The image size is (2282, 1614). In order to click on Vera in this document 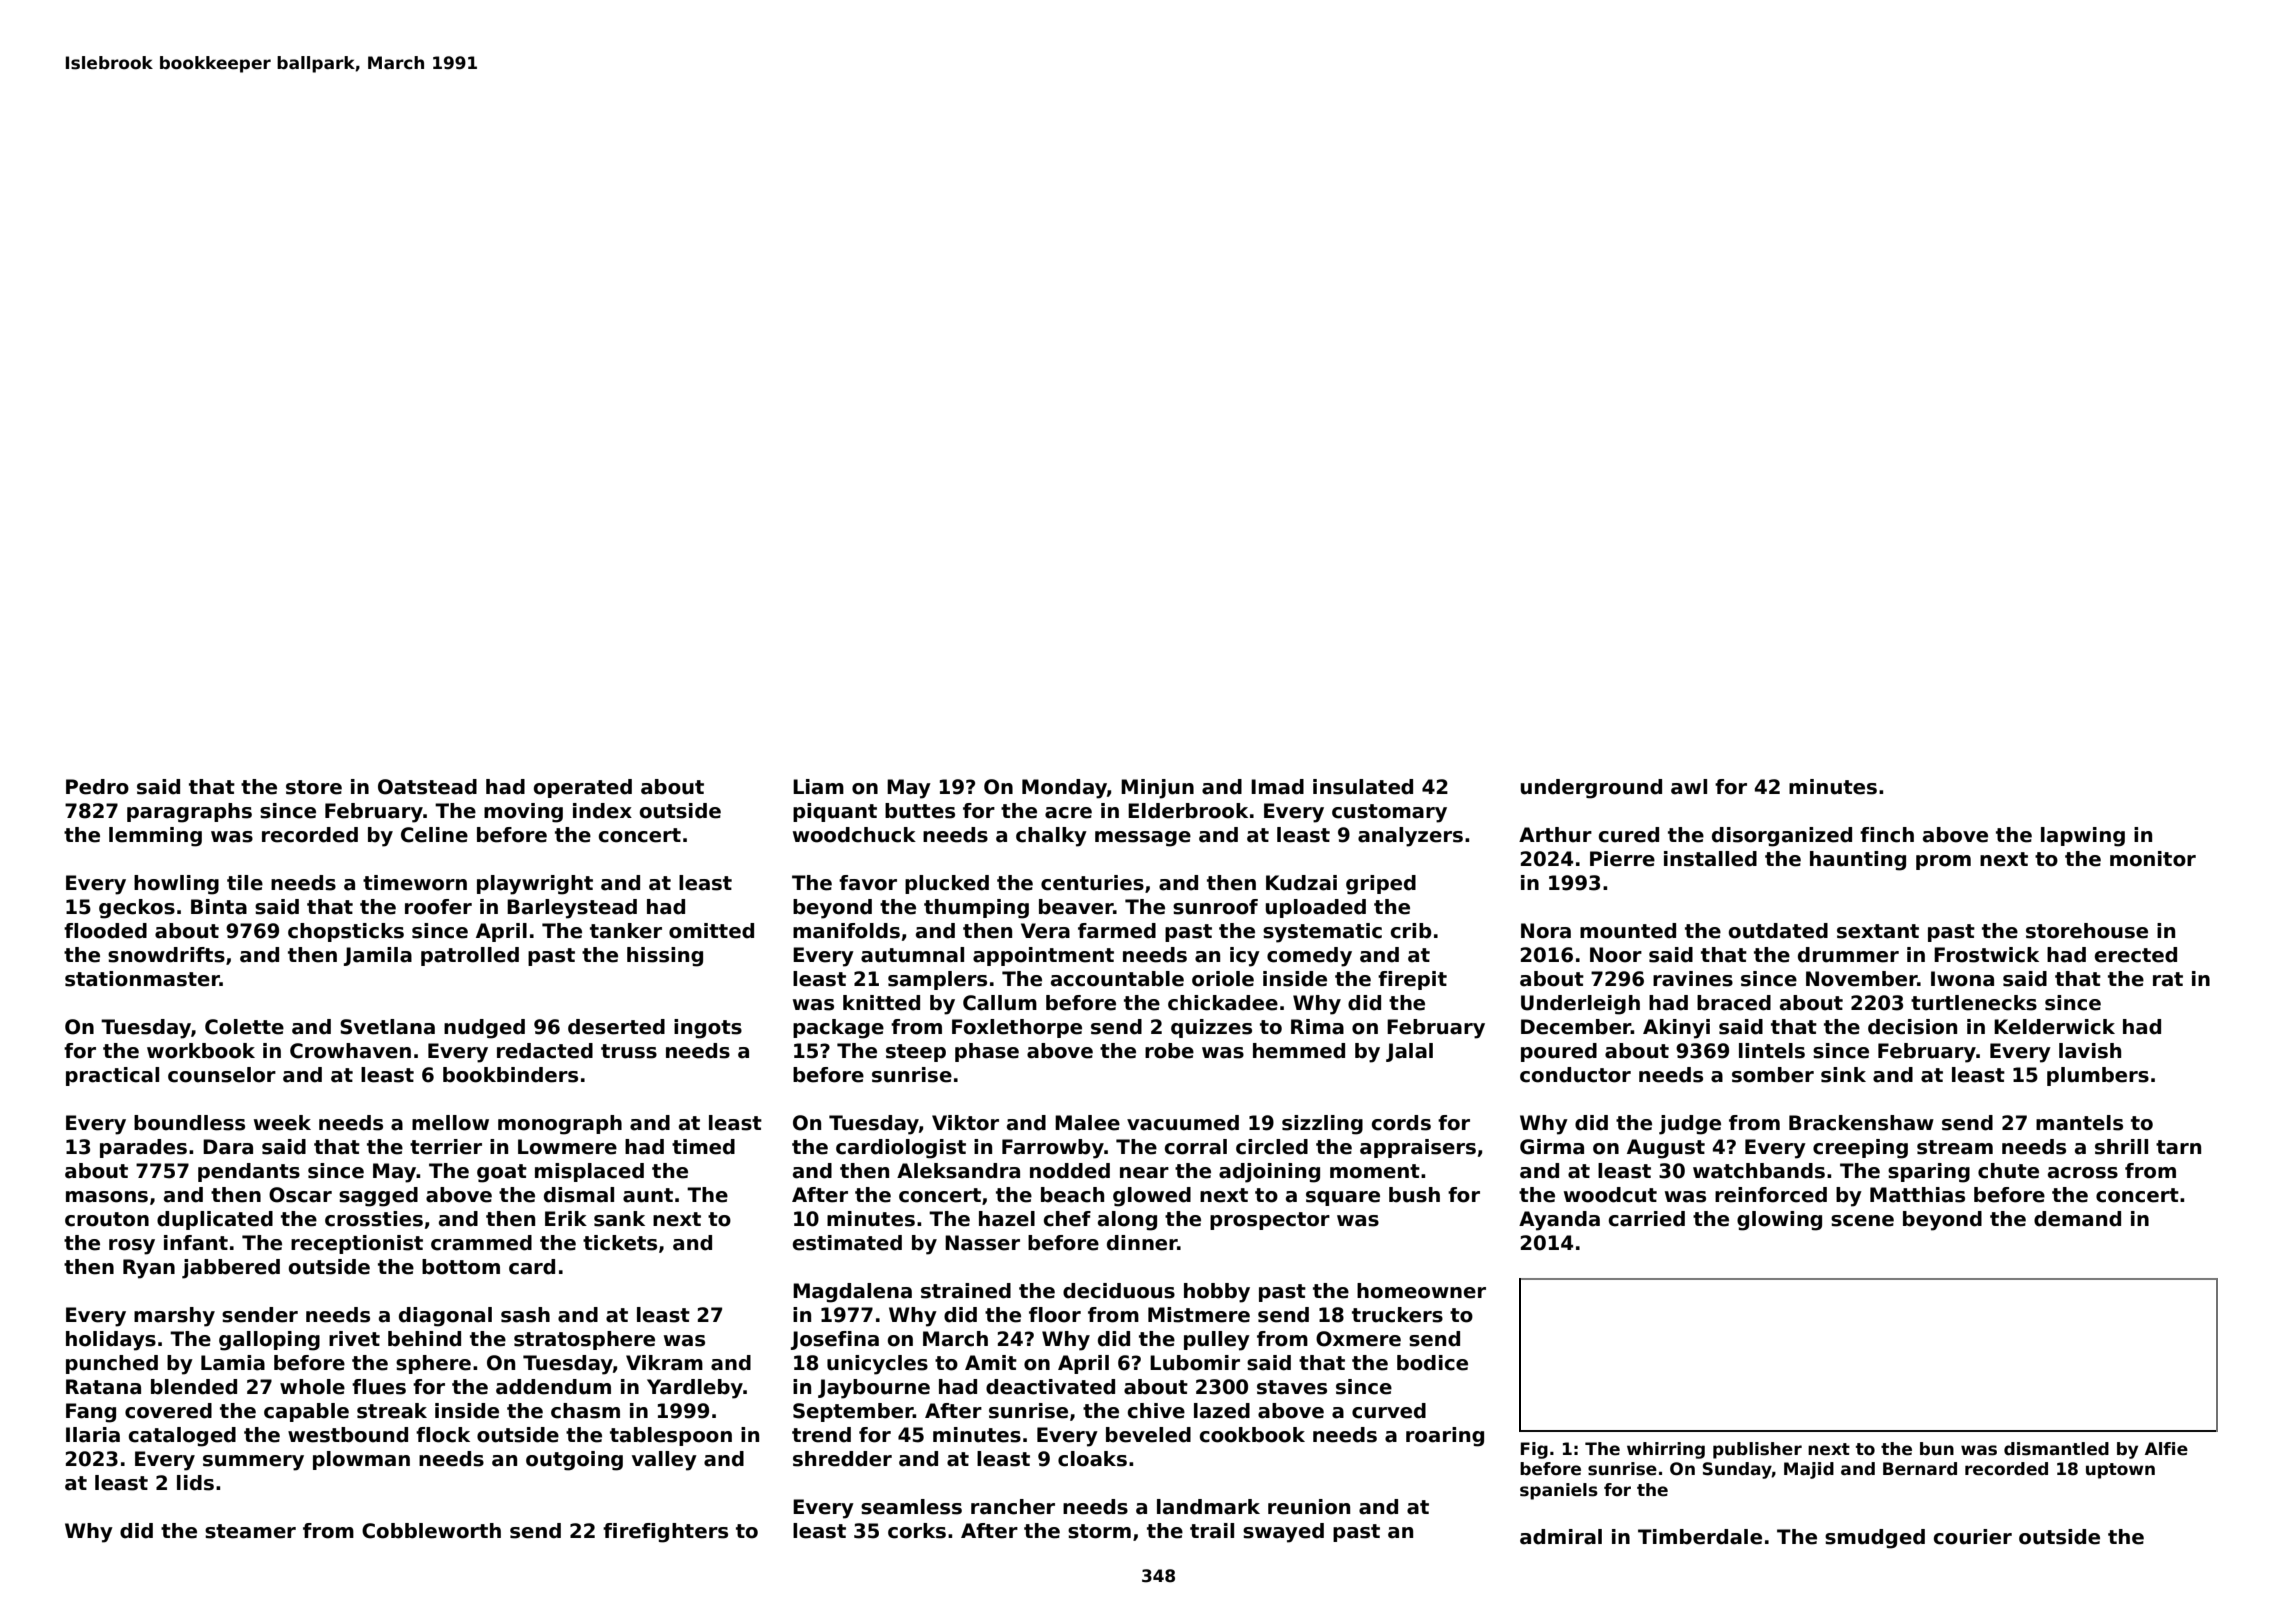, I will do `click(1045, 931)`.
